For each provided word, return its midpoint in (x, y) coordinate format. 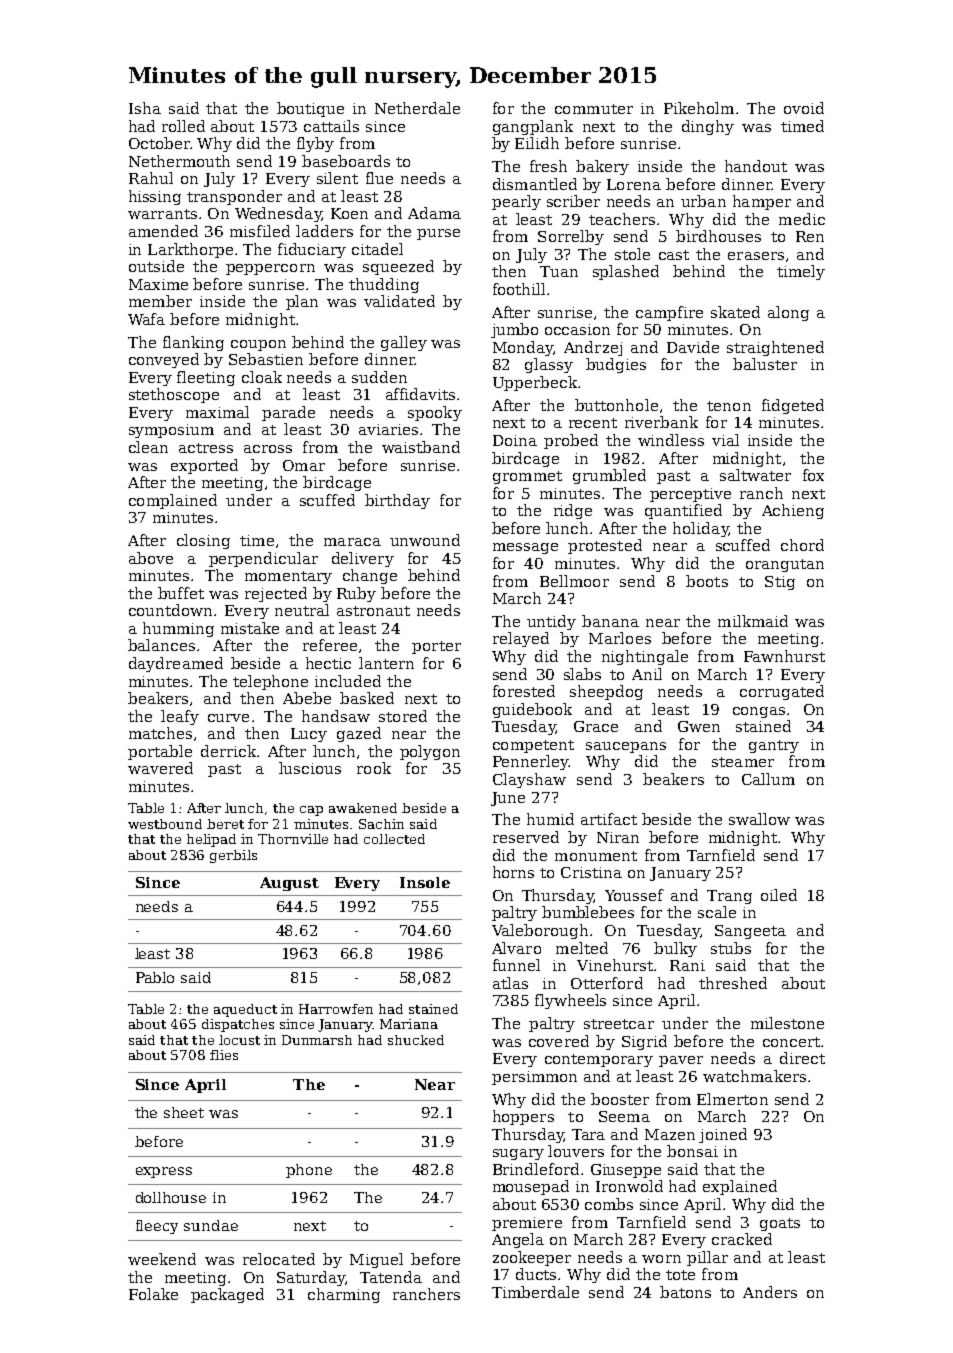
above (151, 558)
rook (374, 768)
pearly (516, 202)
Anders (770, 1292)
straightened (775, 348)
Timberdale (535, 1292)
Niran (618, 837)
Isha (145, 108)
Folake (153, 1294)
